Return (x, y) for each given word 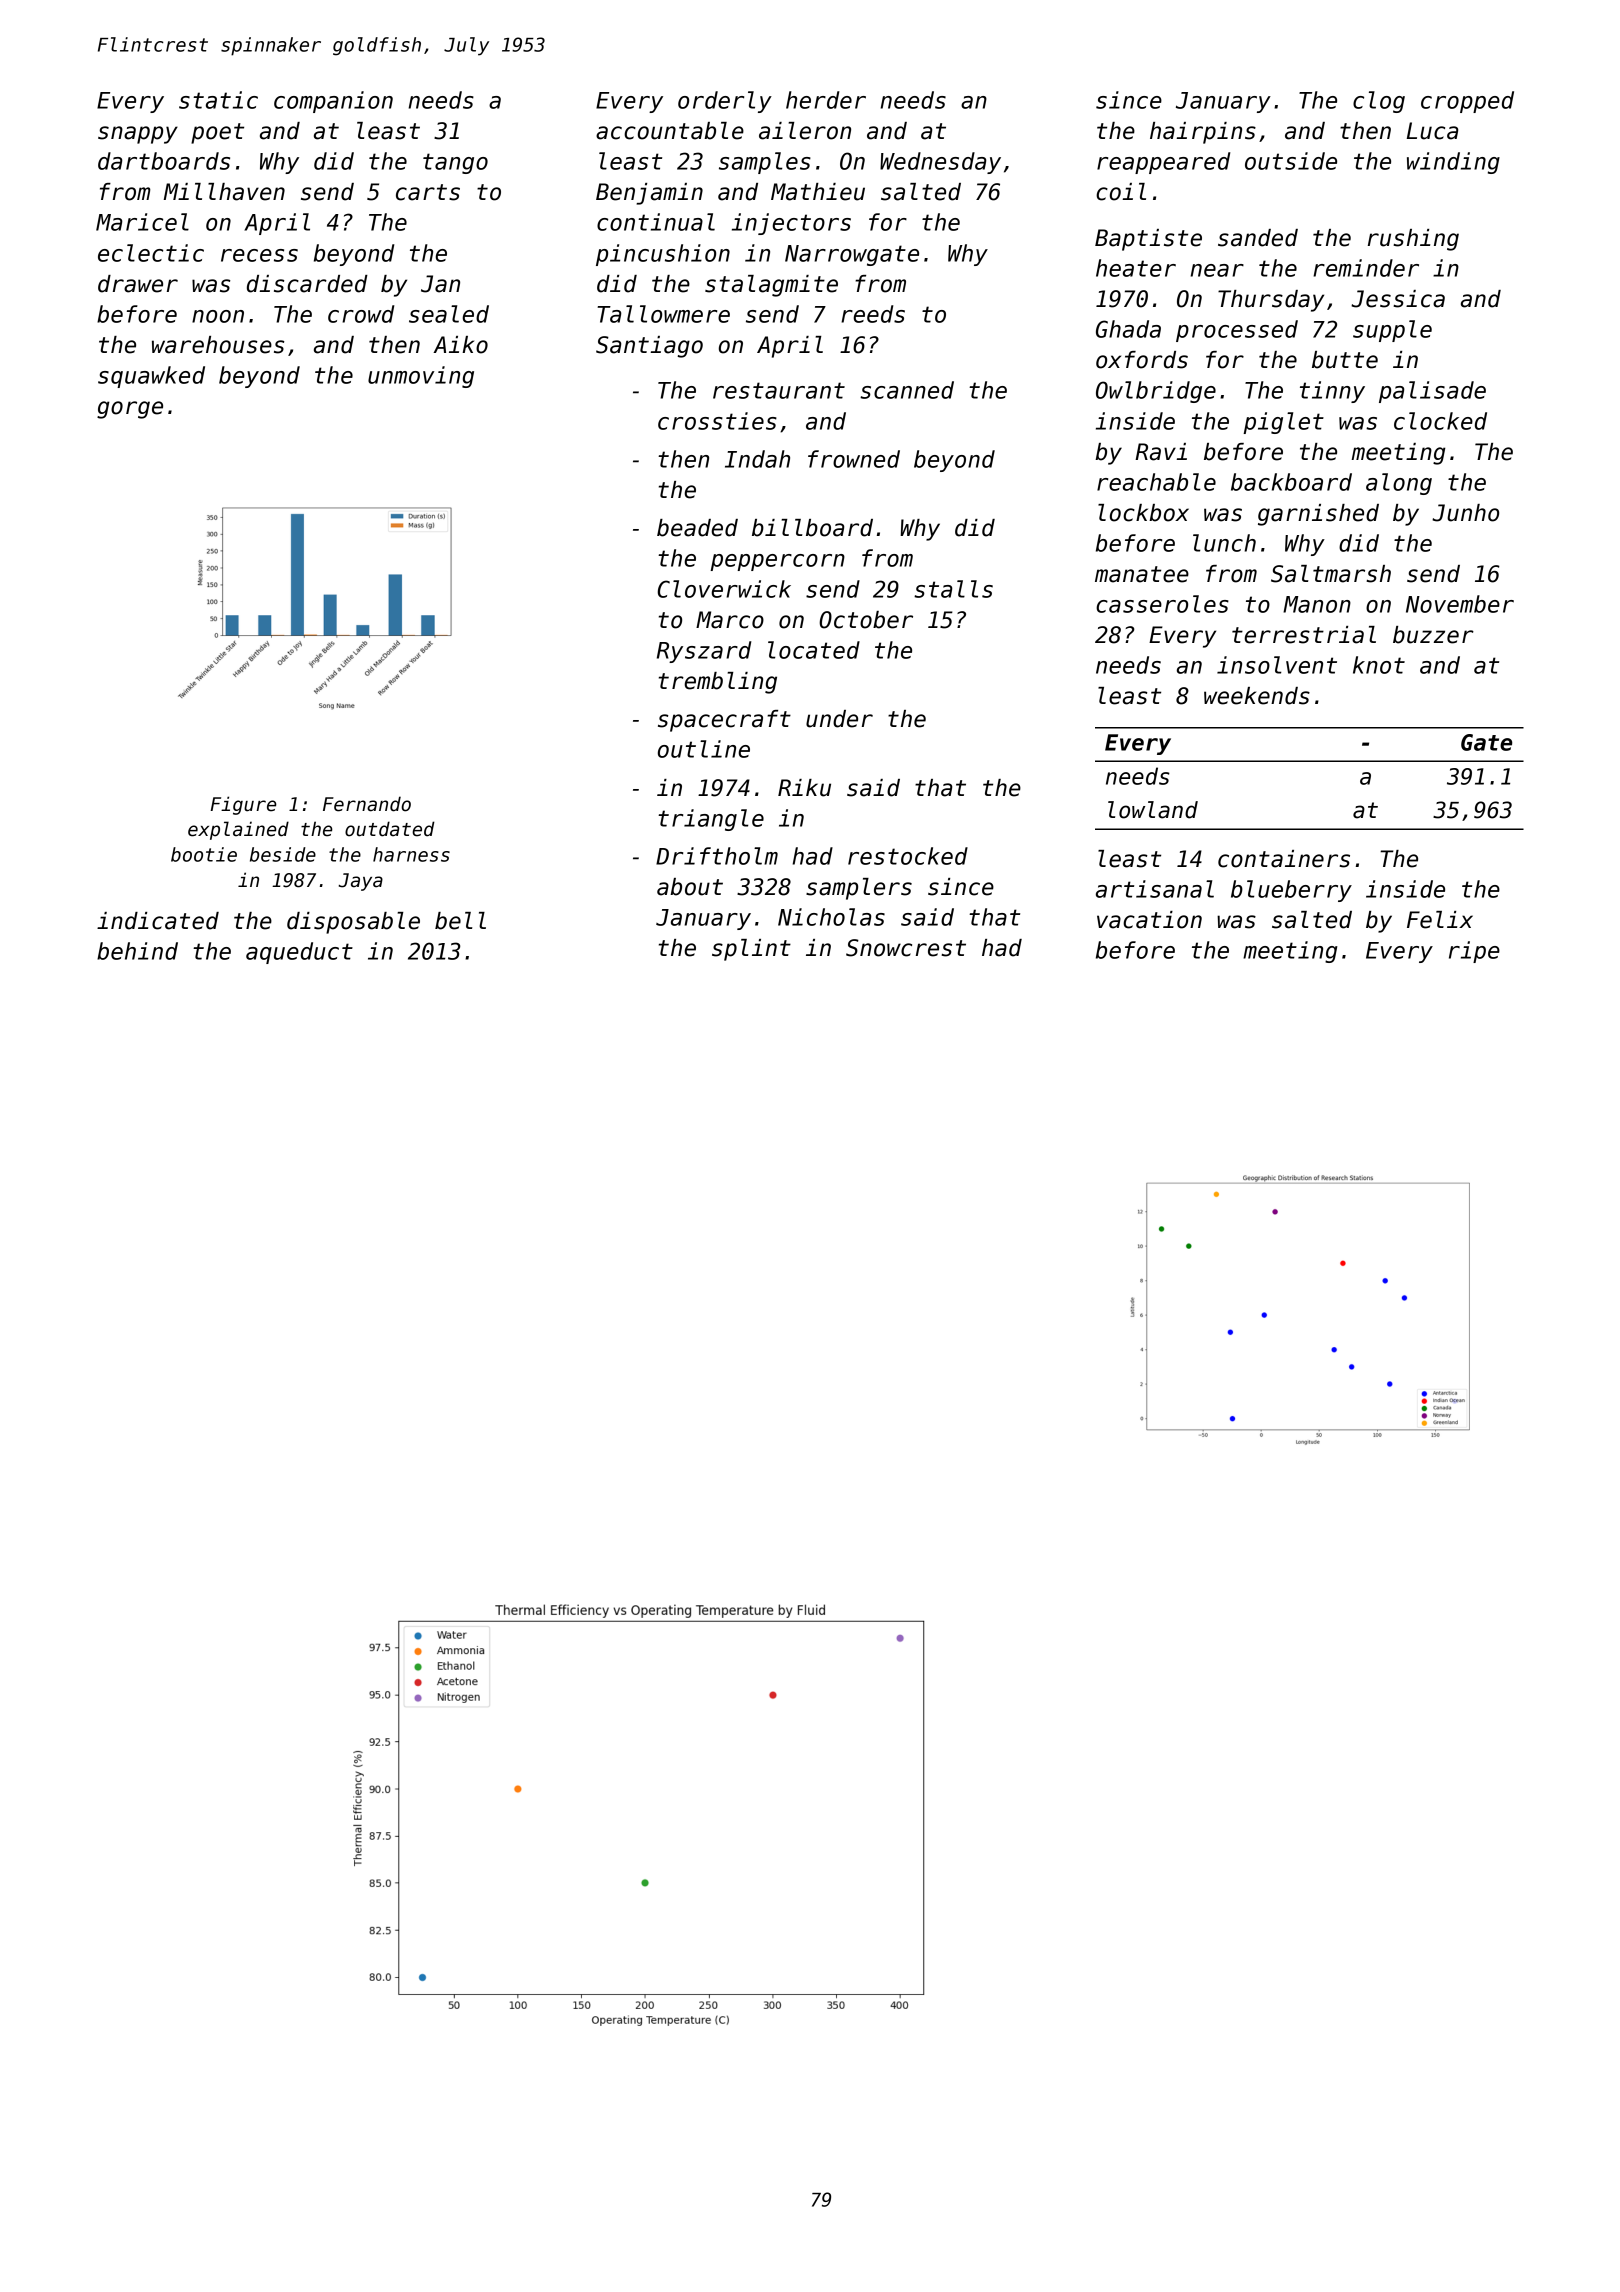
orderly (725, 102)
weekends (1257, 696)
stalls (953, 589)
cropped (1467, 102)
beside (283, 854)
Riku (804, 788)
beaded (697, 528)
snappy (138, 135)
